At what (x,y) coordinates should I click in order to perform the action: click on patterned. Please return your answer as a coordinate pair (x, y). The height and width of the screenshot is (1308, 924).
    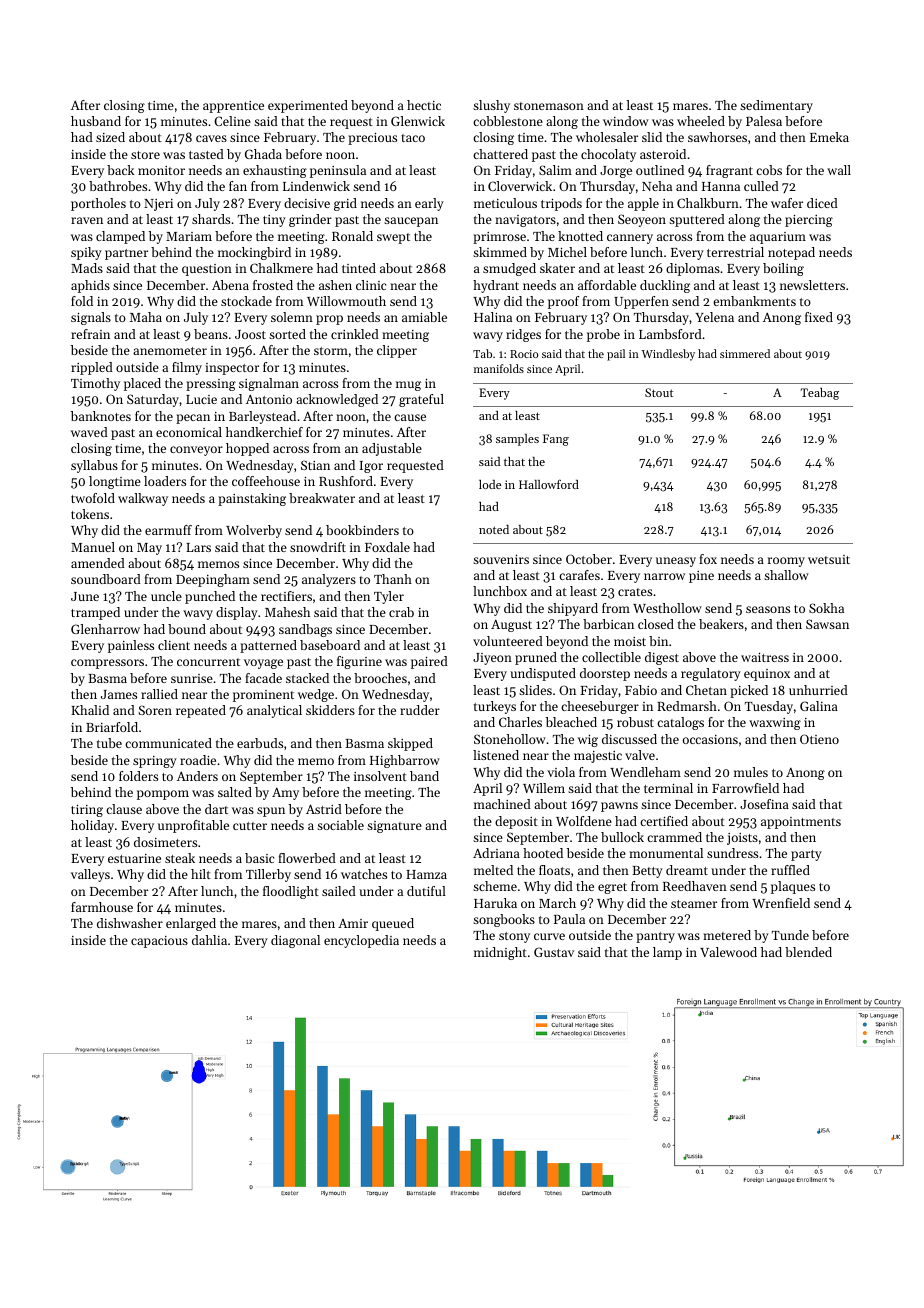
    Looking at the image, I should click on (268, 646).
